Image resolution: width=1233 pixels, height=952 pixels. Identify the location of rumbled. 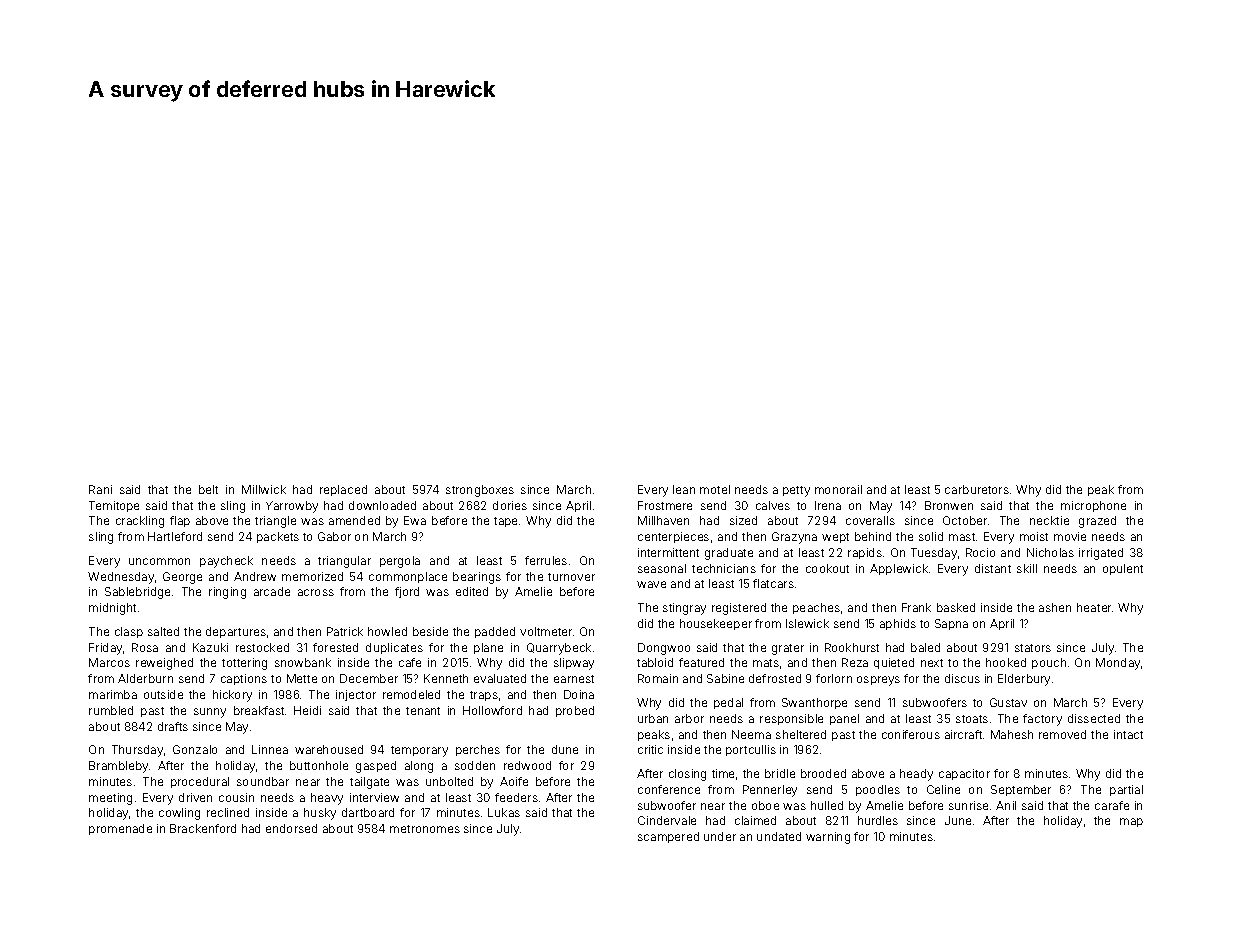
(111, 710).
